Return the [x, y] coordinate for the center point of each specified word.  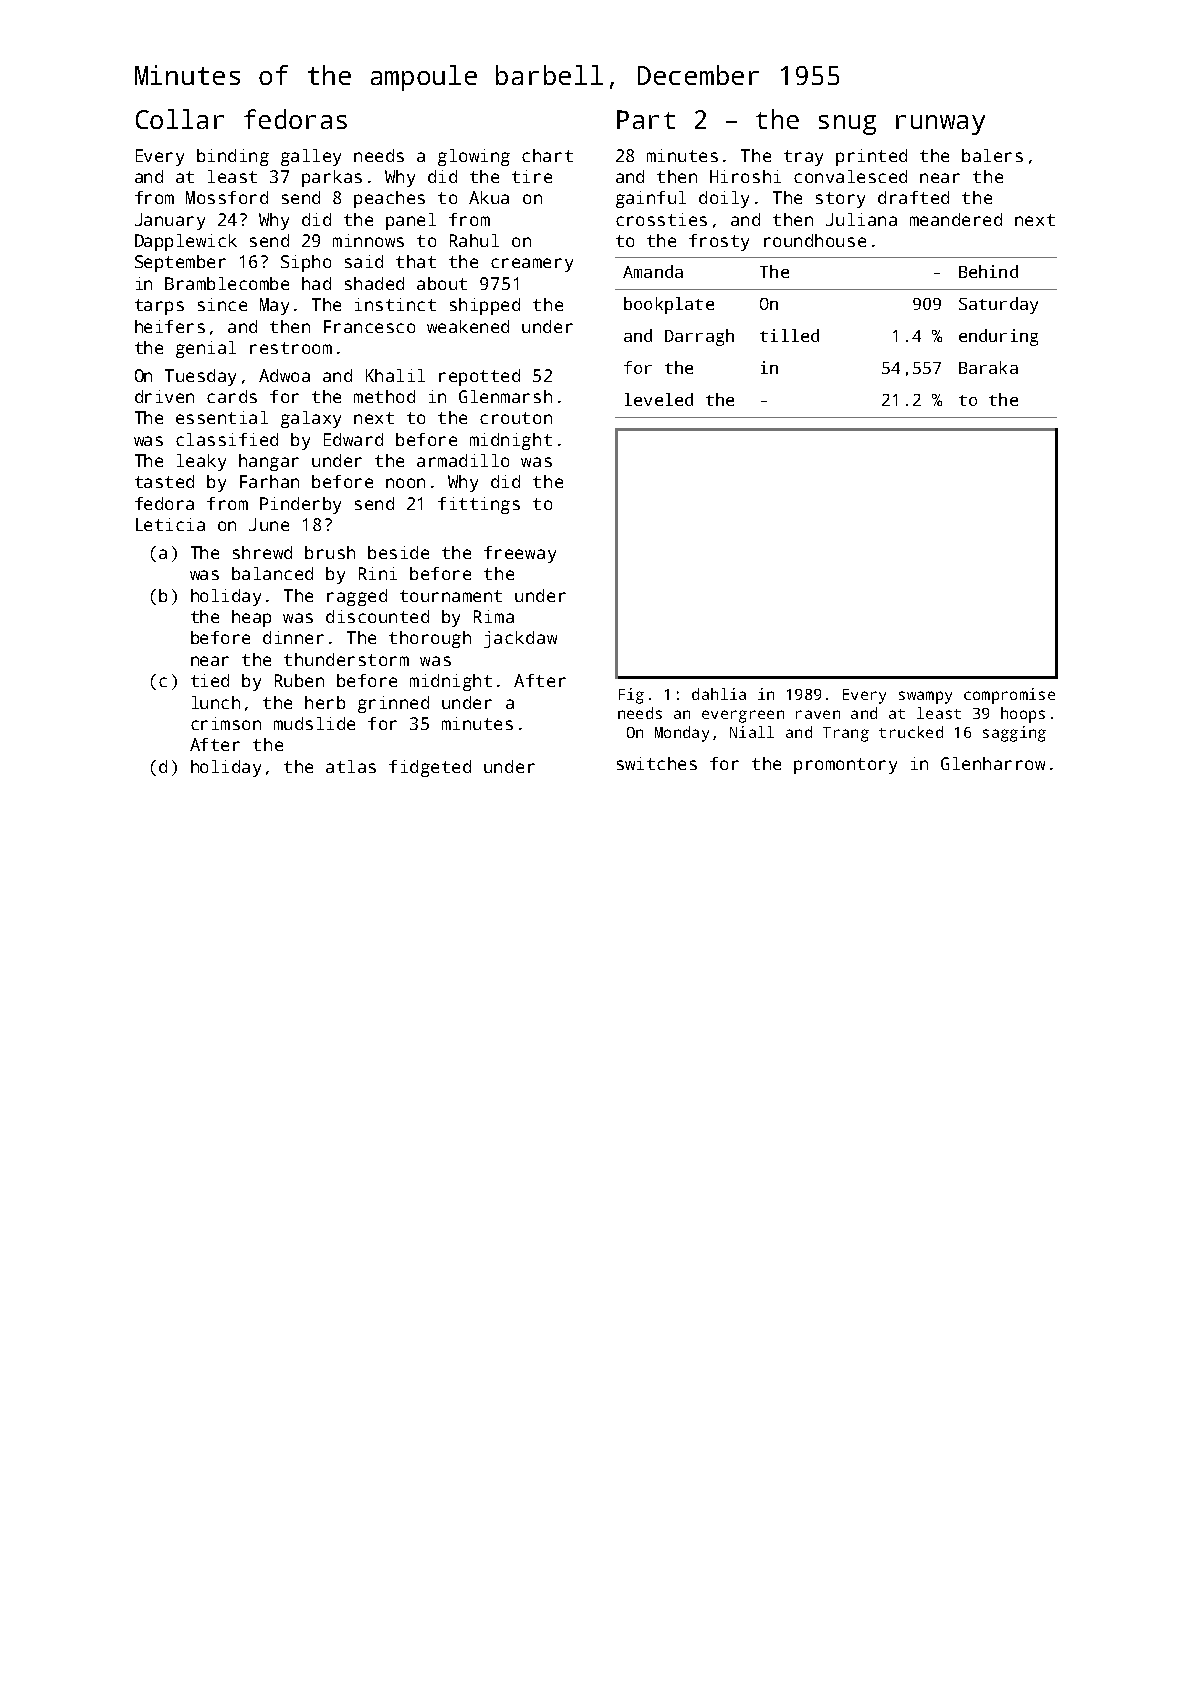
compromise [1009, 696]
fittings [479, 505]
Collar [180, 119]
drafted [913, 197]
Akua [489, 197]
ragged [357, 597]
